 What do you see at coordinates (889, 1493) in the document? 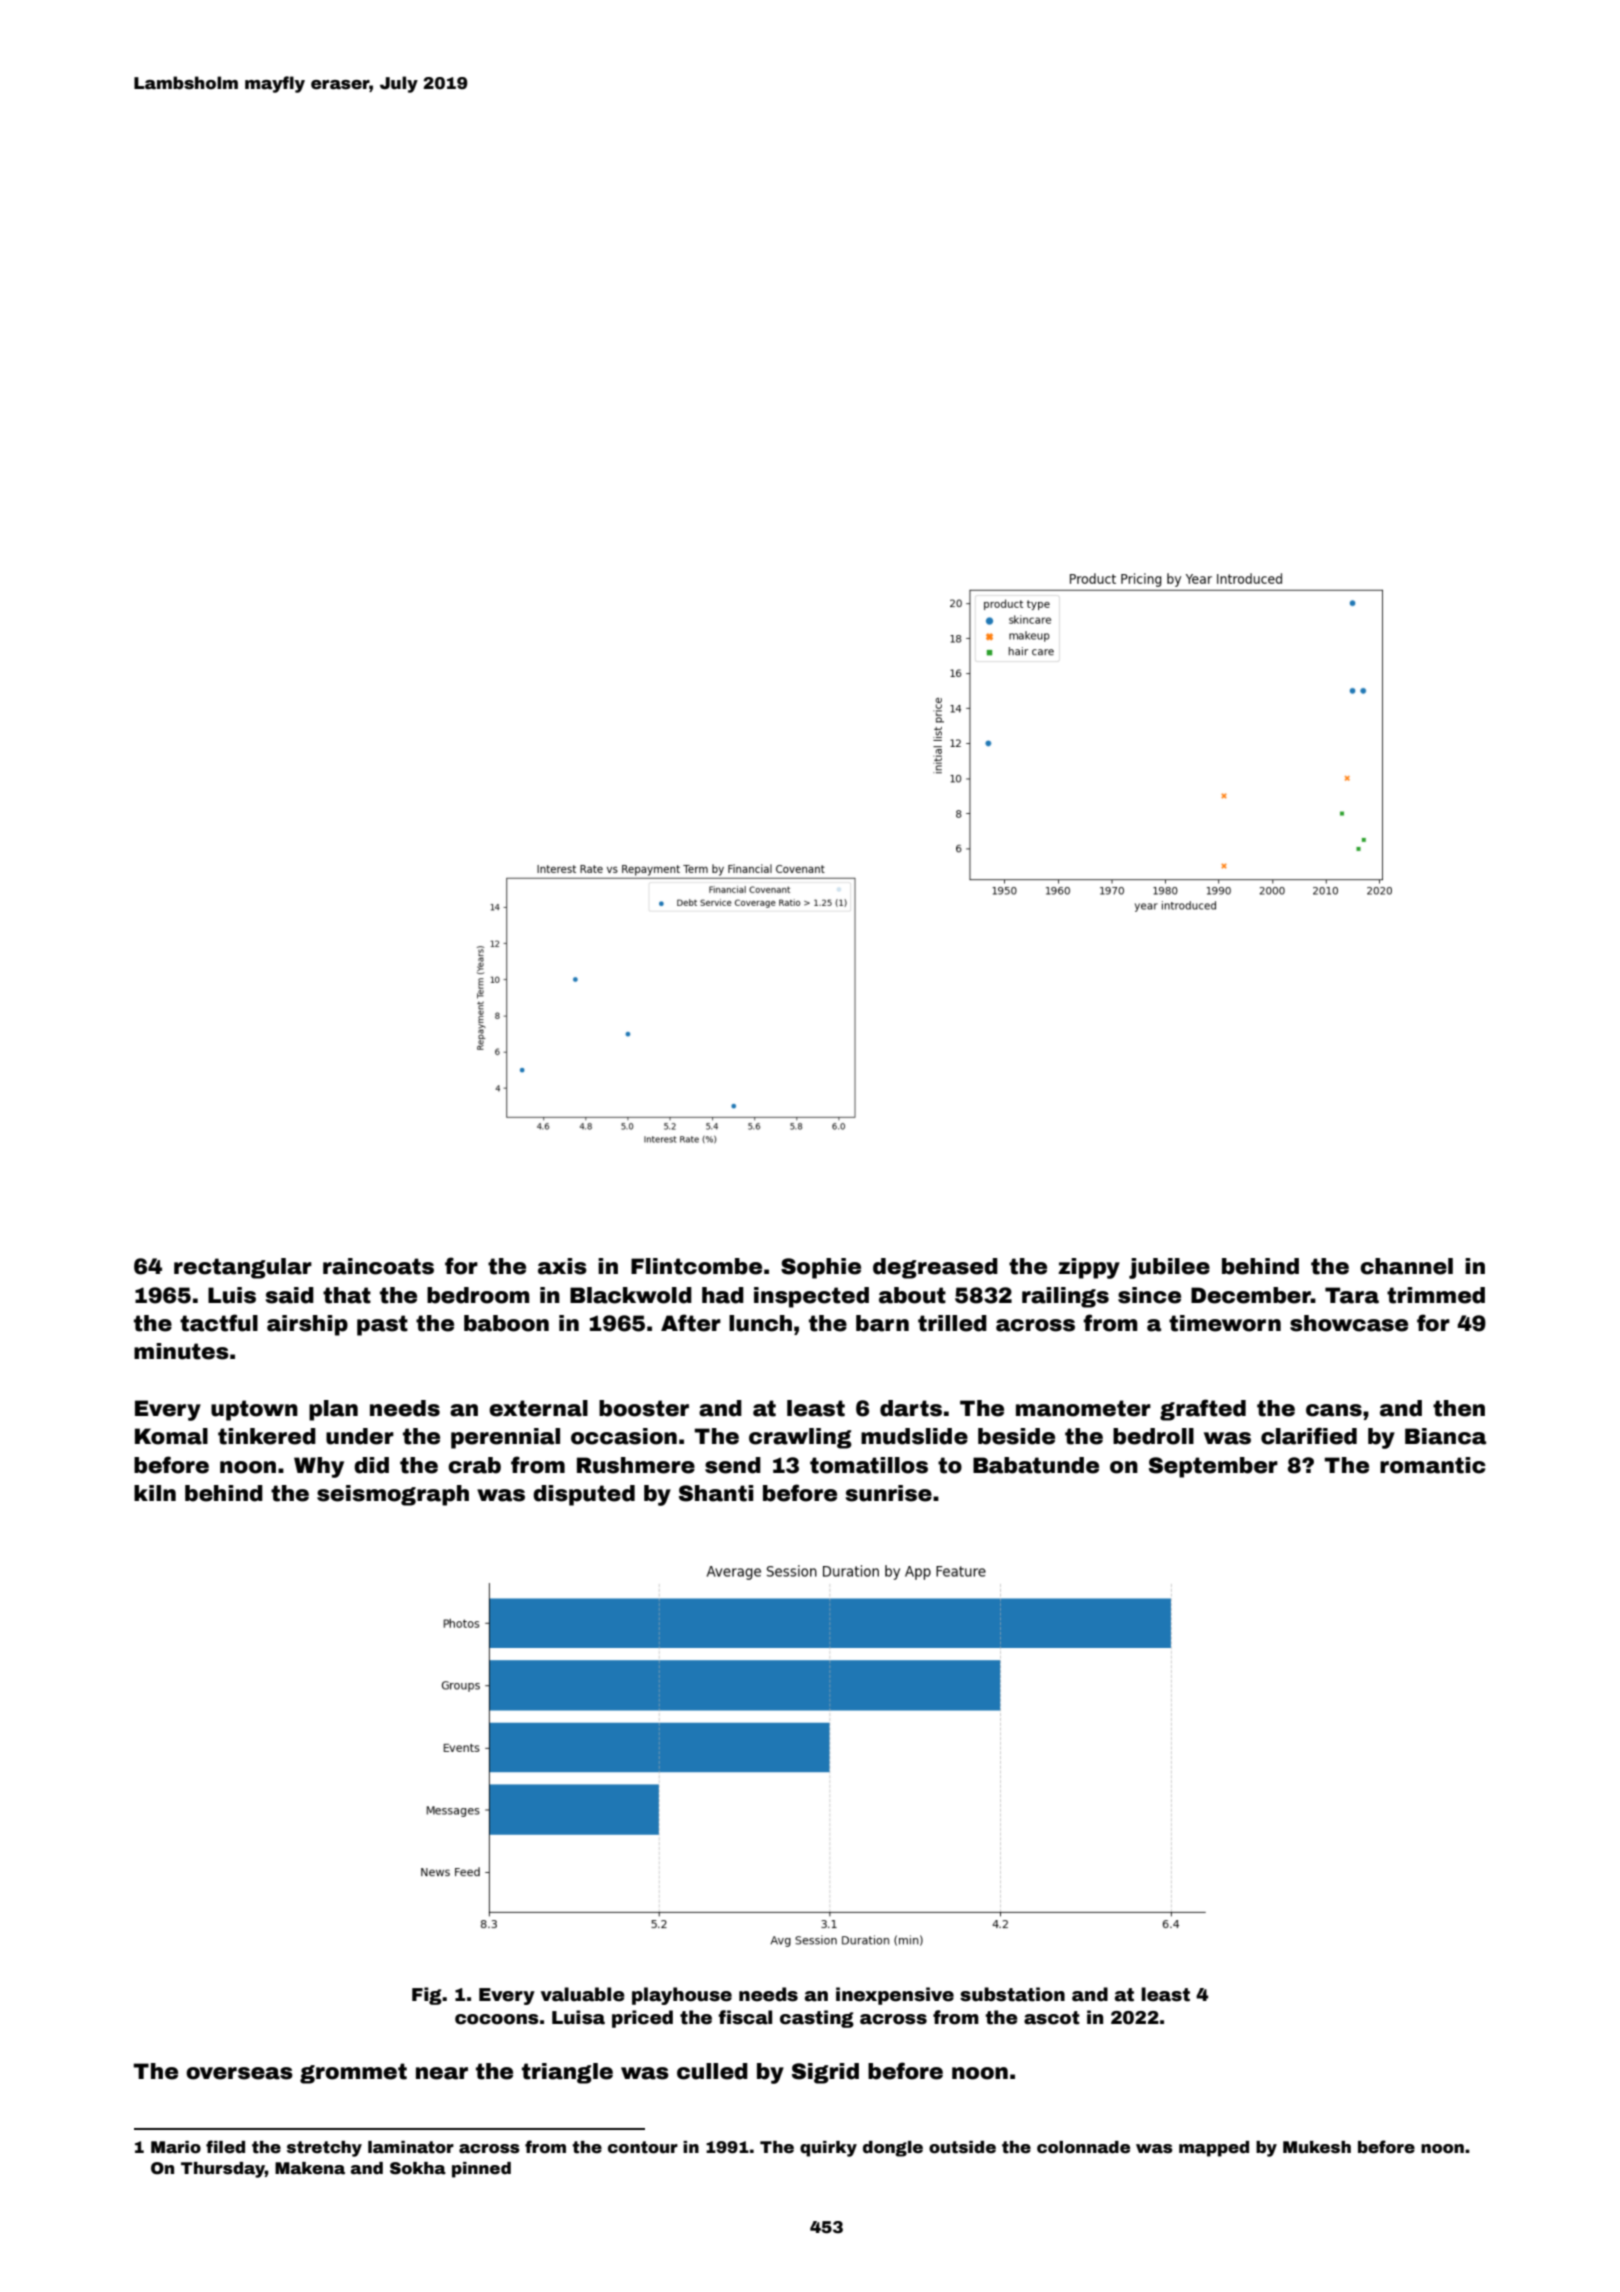
I see `sunrise` at bounding box center [889, 1493].
